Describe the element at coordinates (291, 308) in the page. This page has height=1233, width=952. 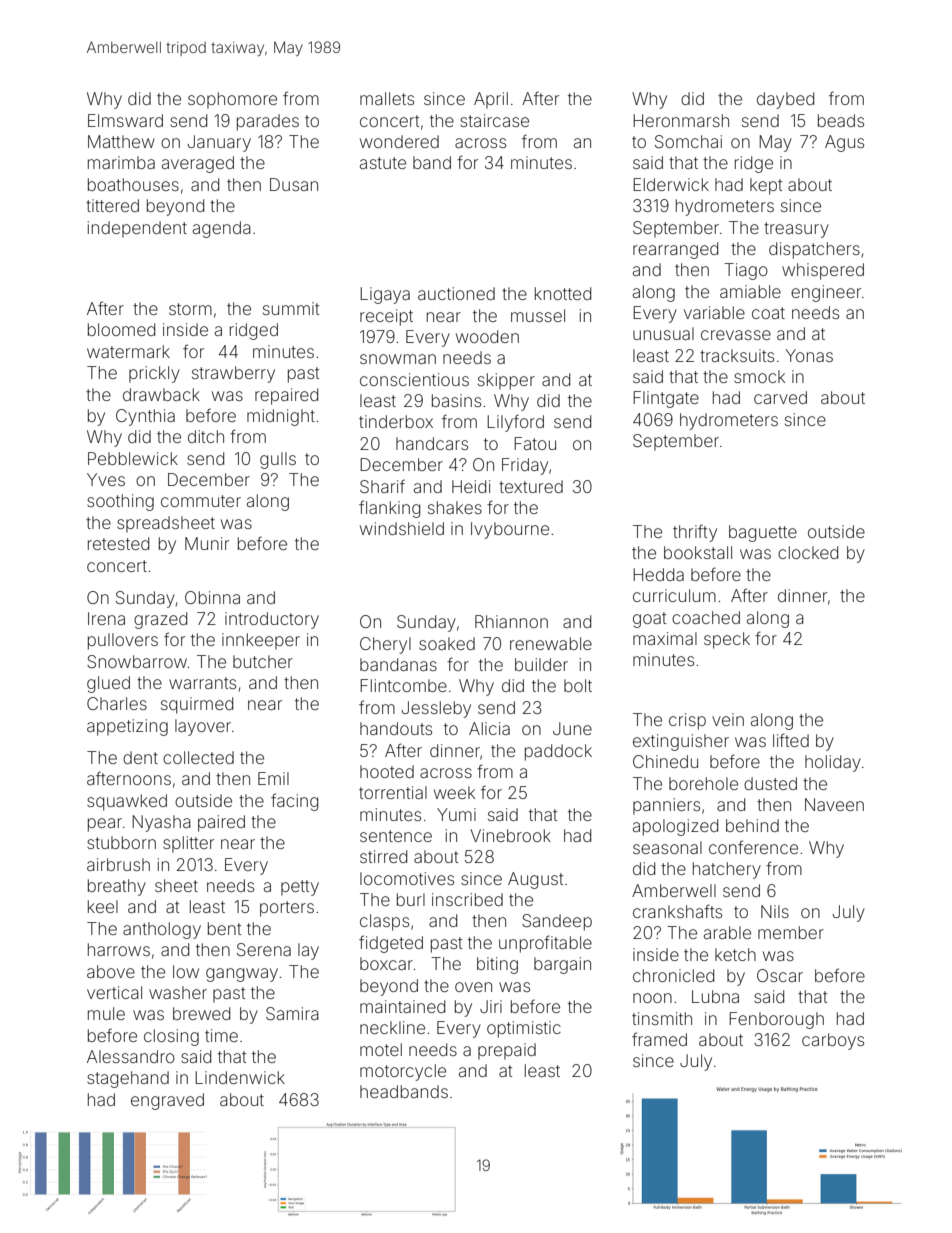
I see `summit` at that location.
